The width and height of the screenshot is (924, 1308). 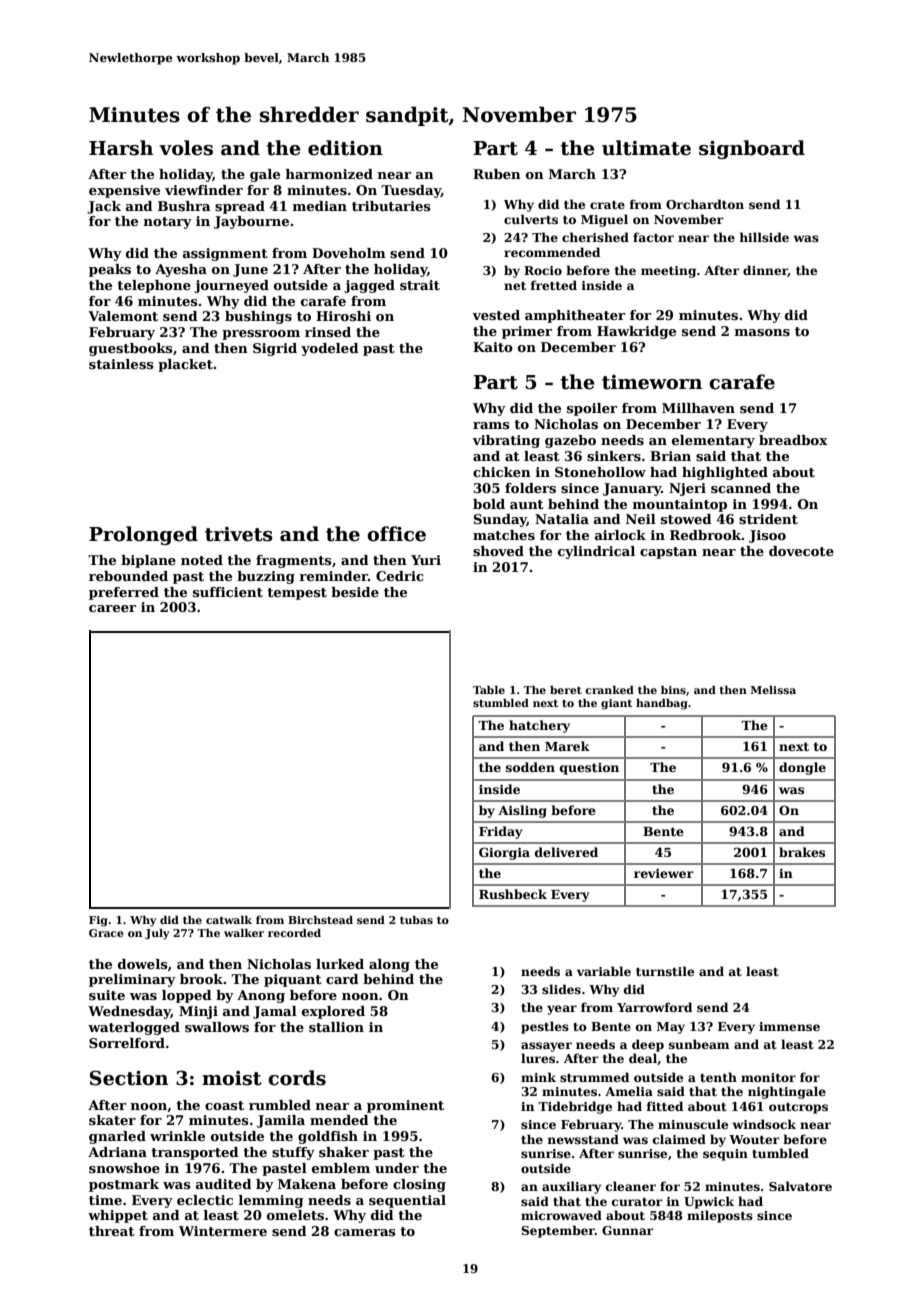 I want to click on Fig, so click(x=98, y=921).
